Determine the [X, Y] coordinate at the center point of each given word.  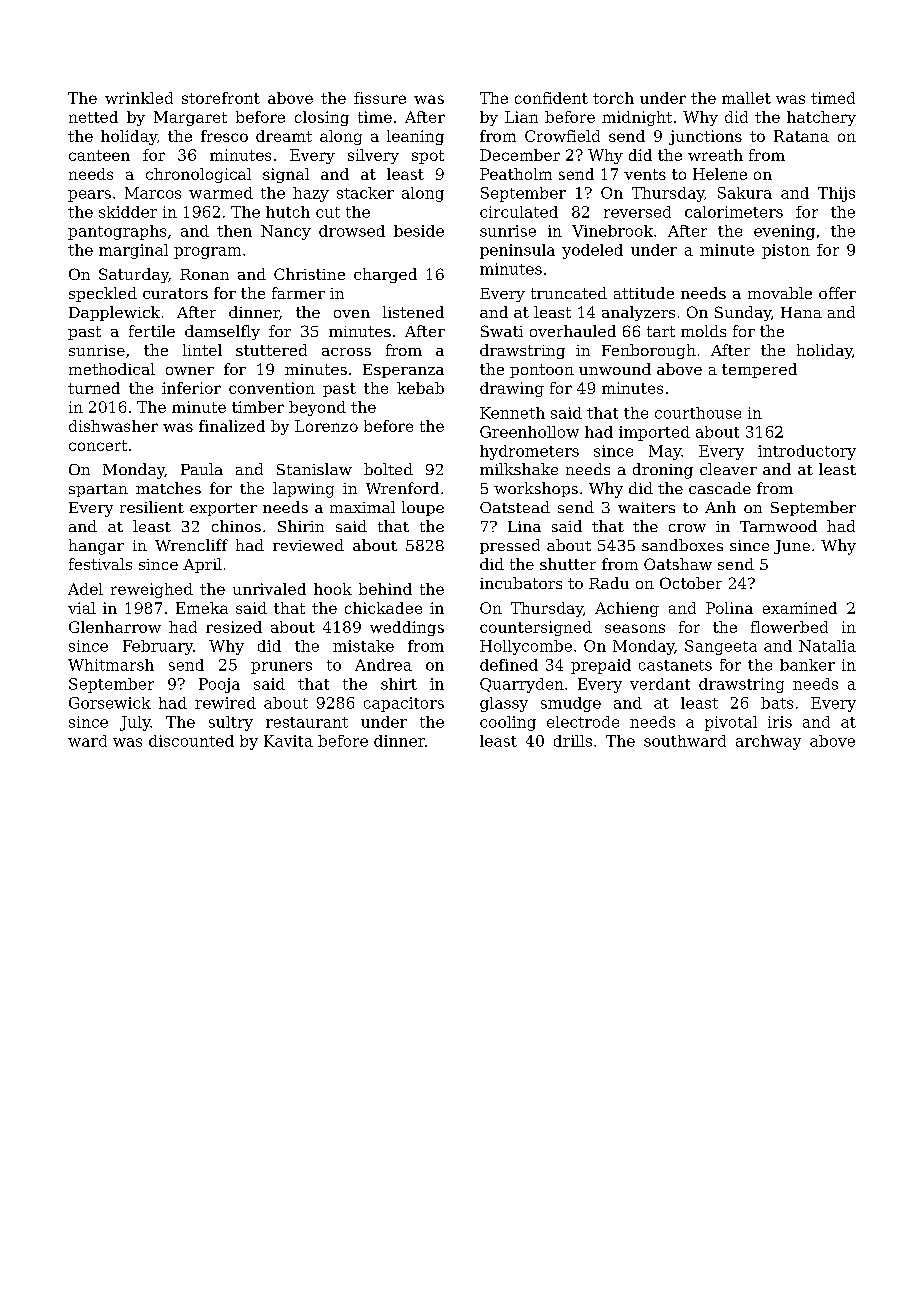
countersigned [536, 628]
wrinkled [139, 98]
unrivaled [269, 589]
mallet [746, 98]
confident [551, 98]
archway [768, 742]
